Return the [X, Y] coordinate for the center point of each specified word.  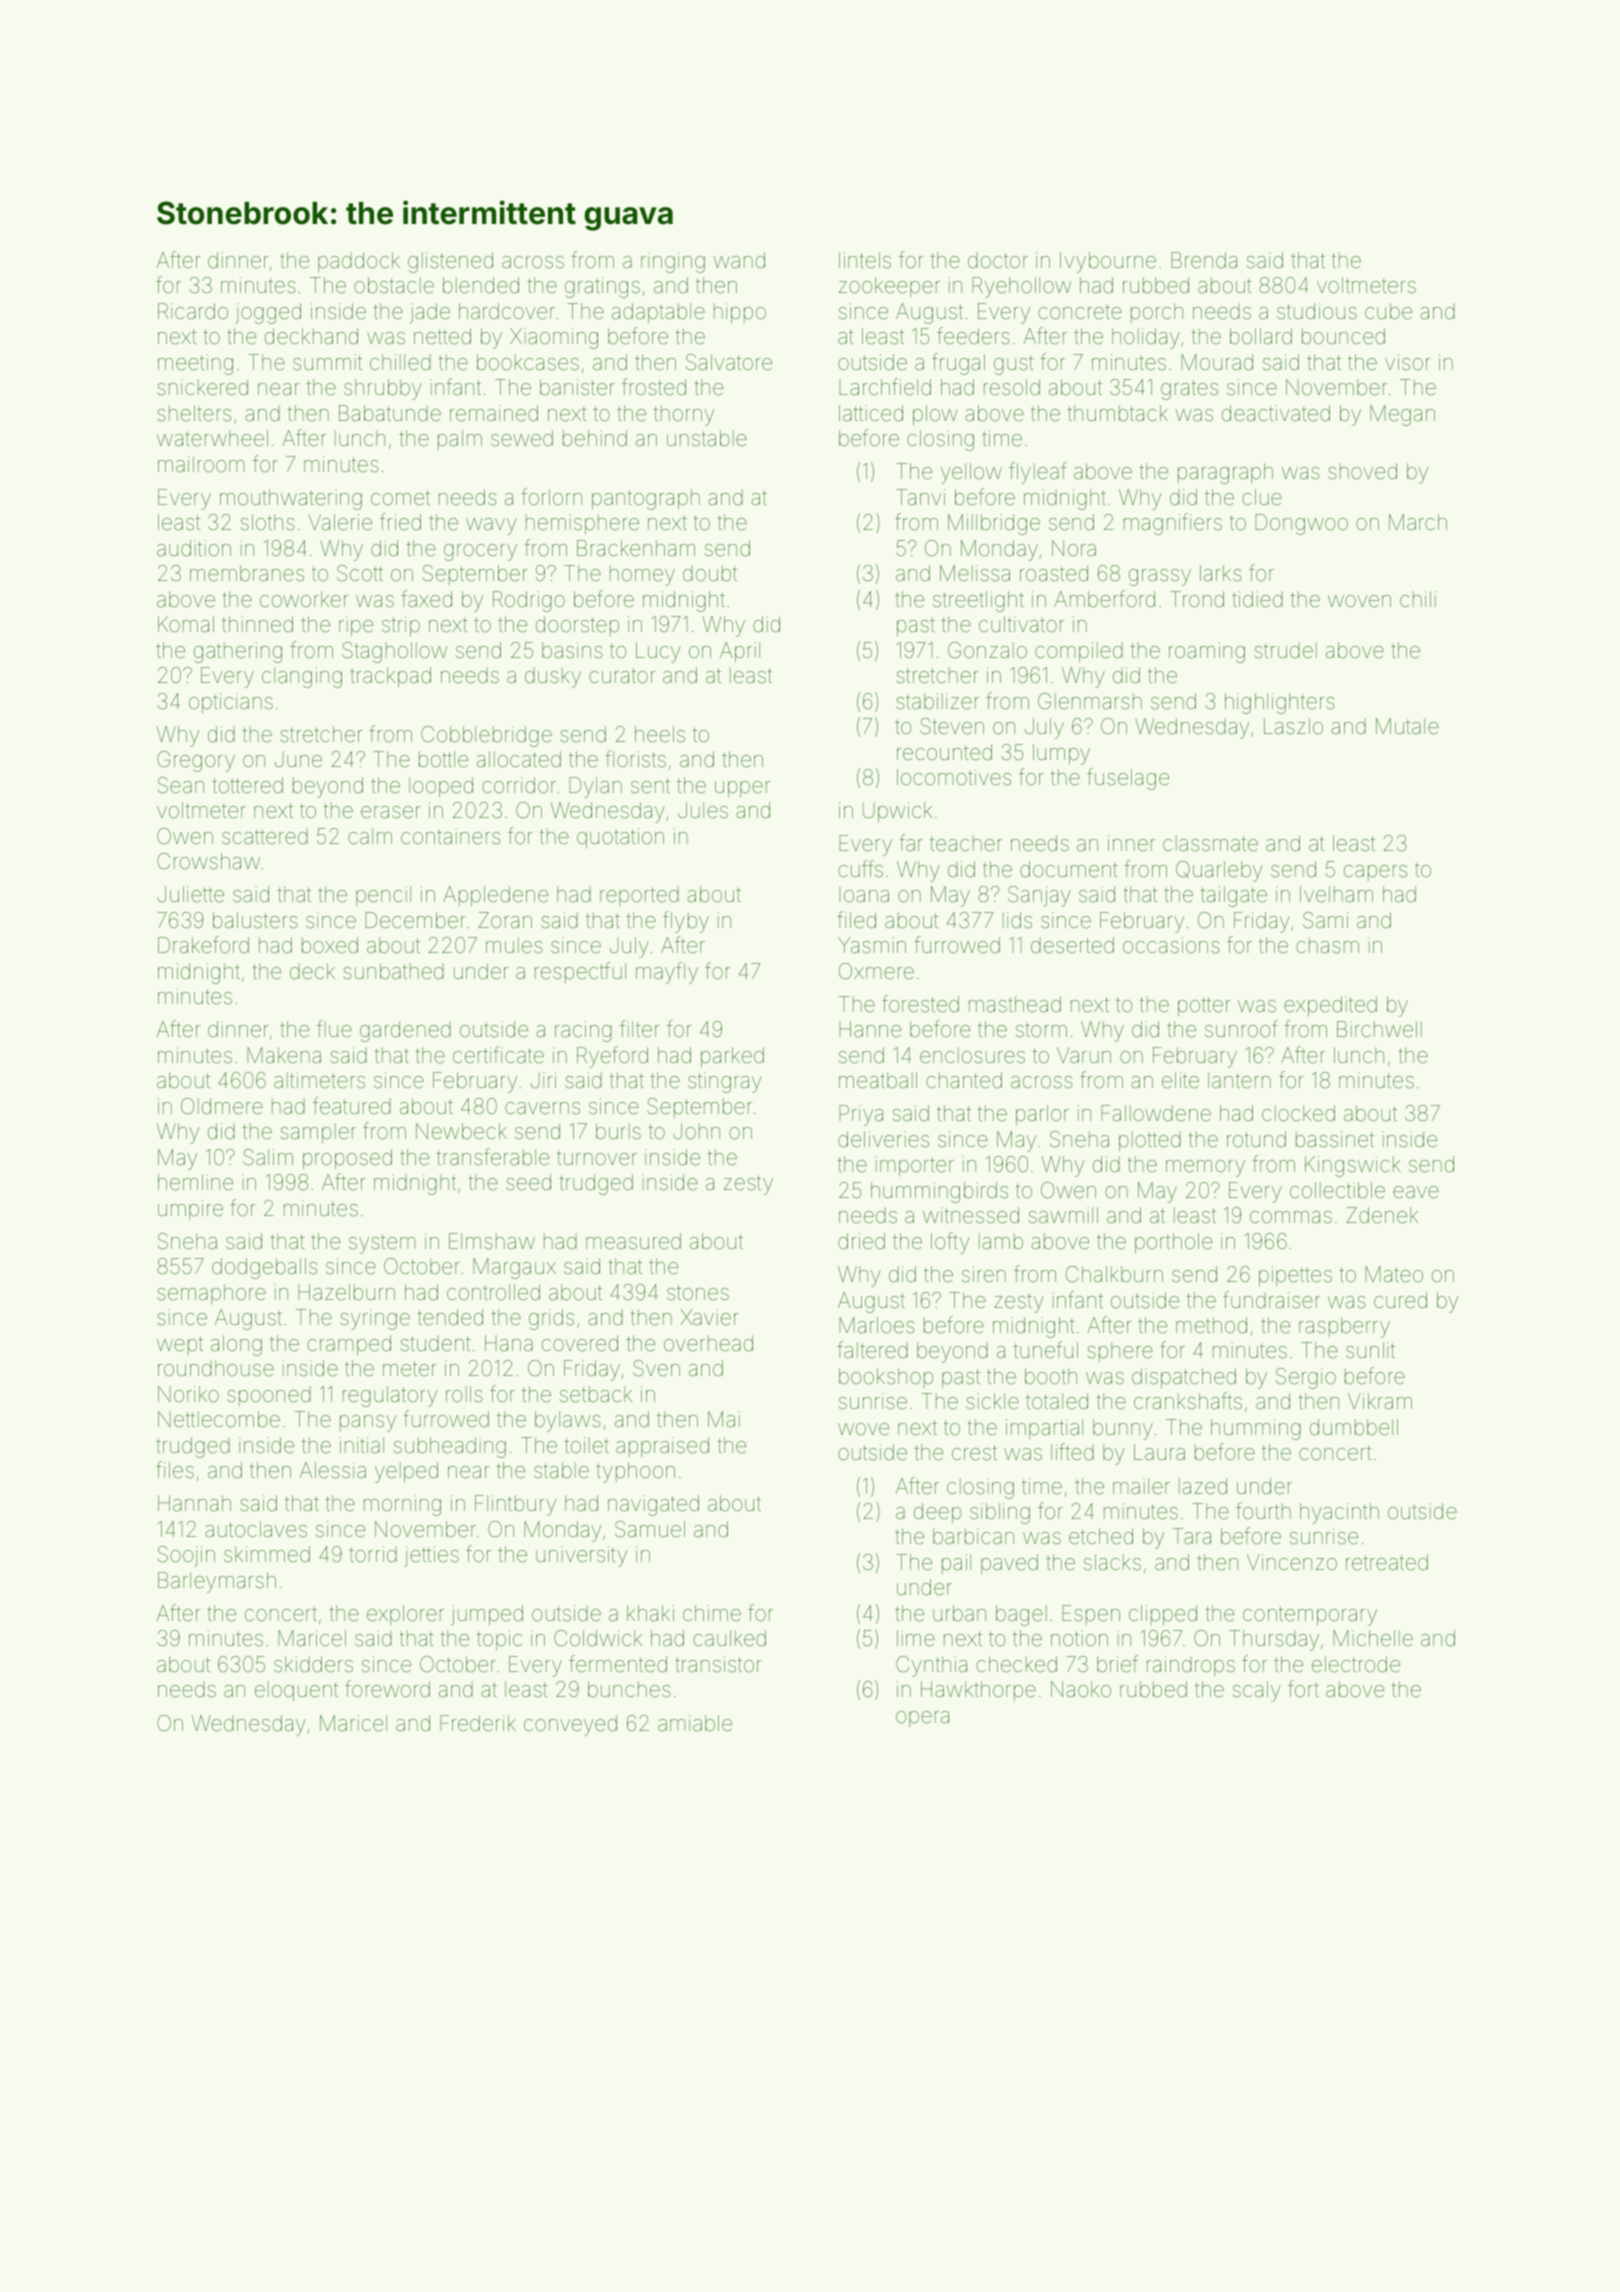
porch [1157, 313]
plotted [1150, 1141]
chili [1418, 599]
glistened [450, 262]
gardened [405, 1031]
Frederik [478, 1723]
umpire [190, 1210]
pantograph [646, 499]
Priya [861, 1115]
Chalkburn [1114, 1274]
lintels [865, 260]
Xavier [709, 1317]
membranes [247, 573]
